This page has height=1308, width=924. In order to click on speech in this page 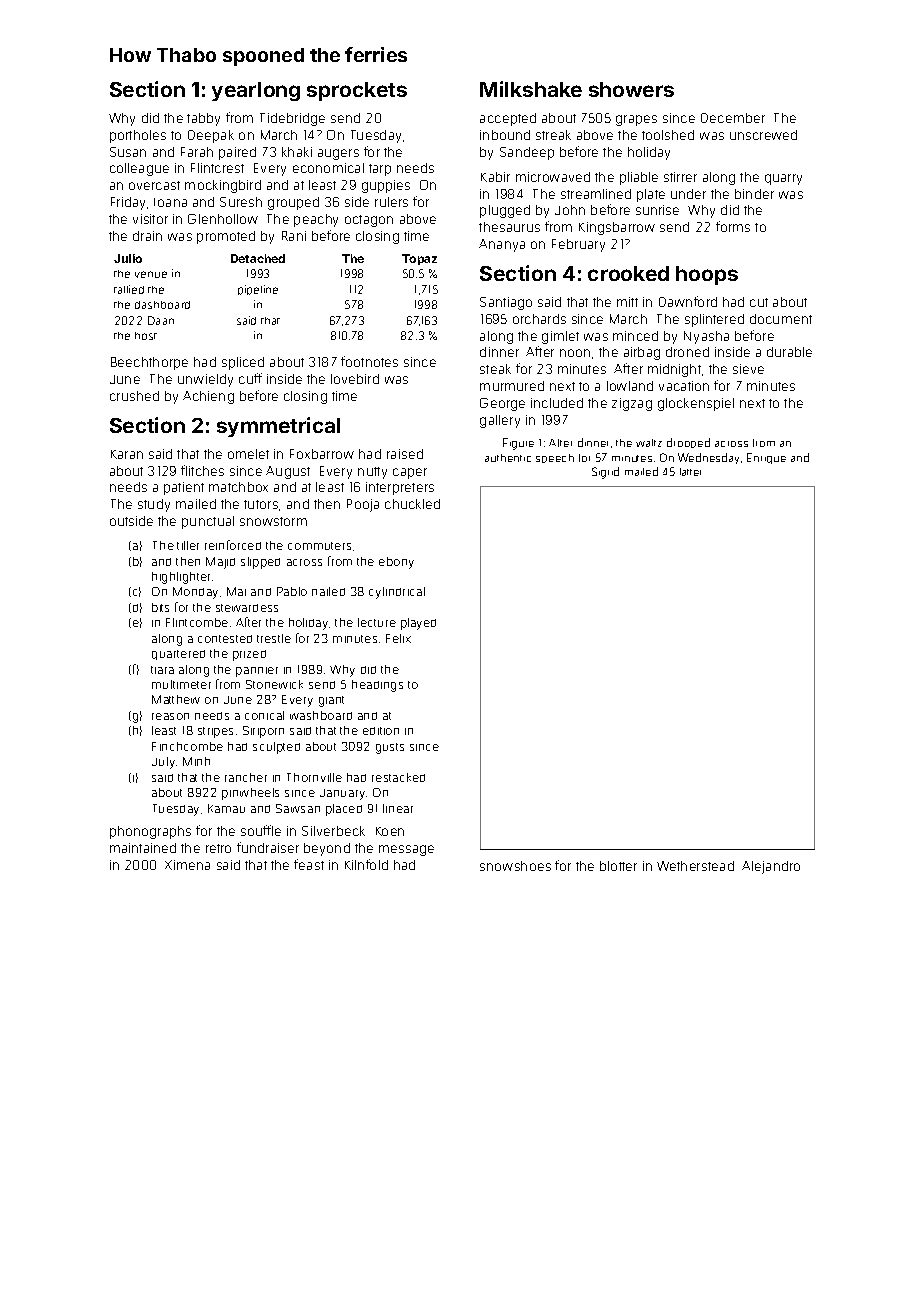, I will do `click(555, 458)`.
